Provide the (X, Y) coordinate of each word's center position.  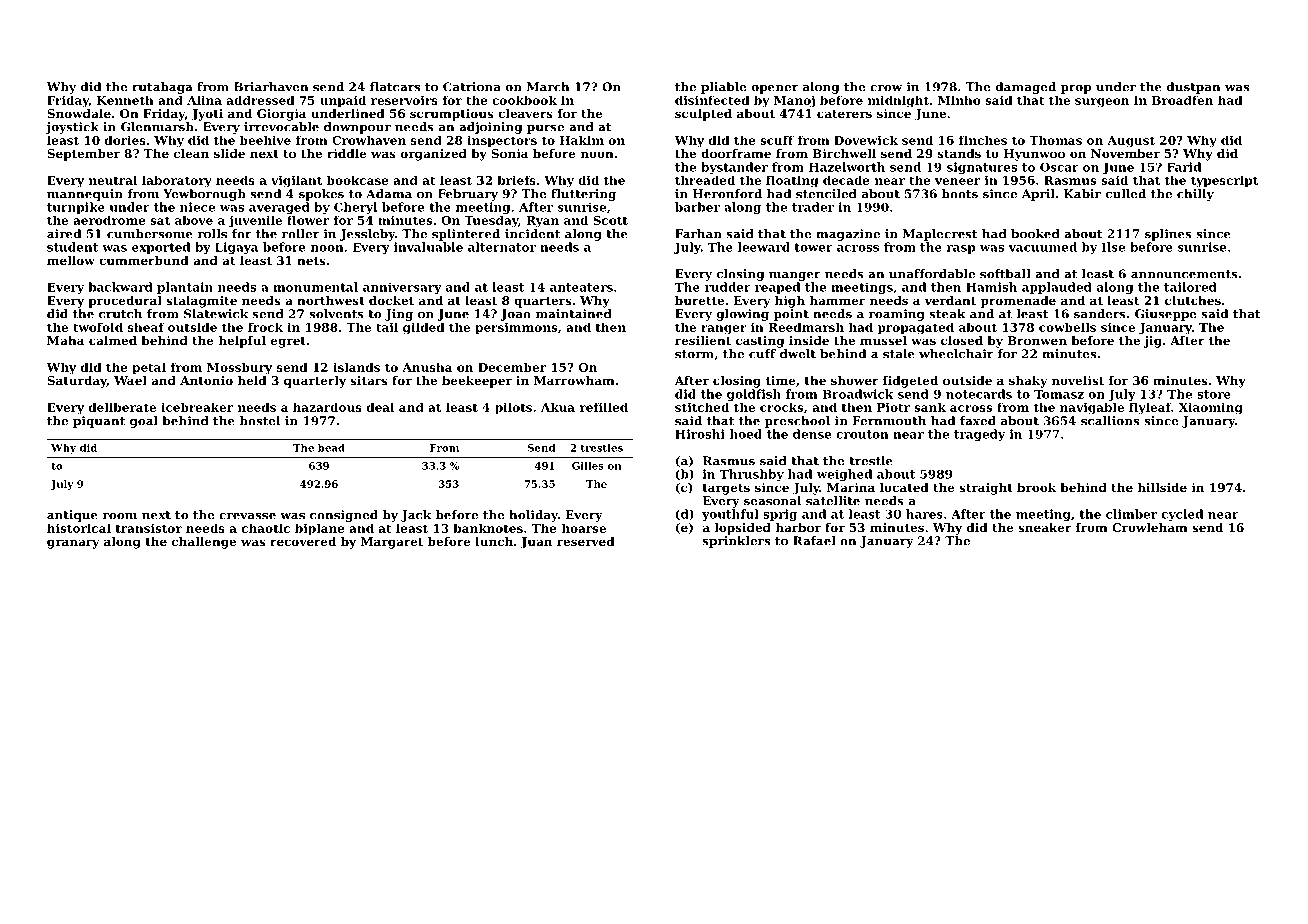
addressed (261, 100)
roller (300, 234)
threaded (705, 180)
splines (1168, 235)
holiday (533, 516)
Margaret (392, 543)
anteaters (581, 287)
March (548, 87)
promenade (1018, 302)
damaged (1026, 88)
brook (1036, 487)
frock (265, 327)
